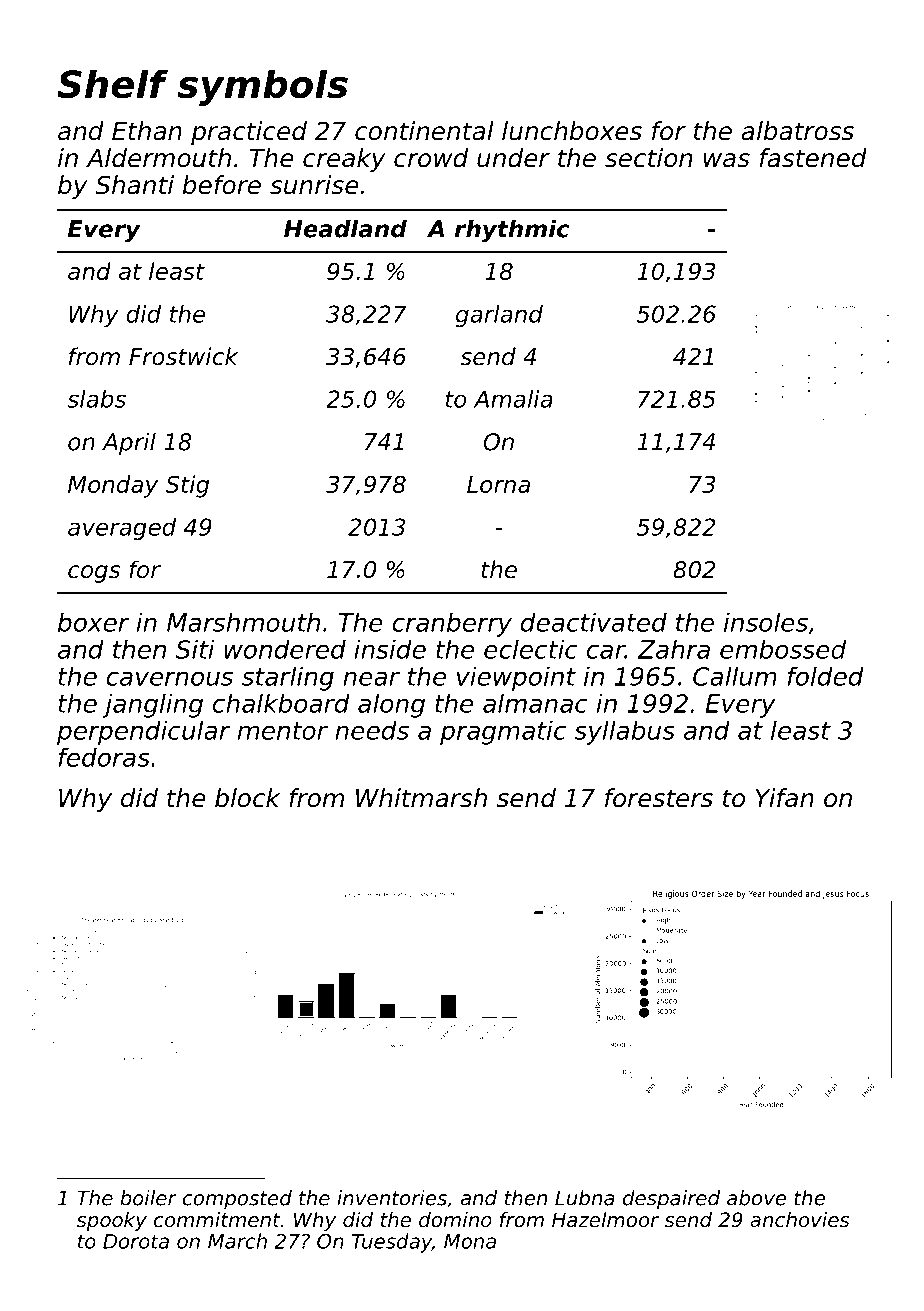  Describe the element at coordinates (756, 1198) in the screenshot. I see `above` at that location.
